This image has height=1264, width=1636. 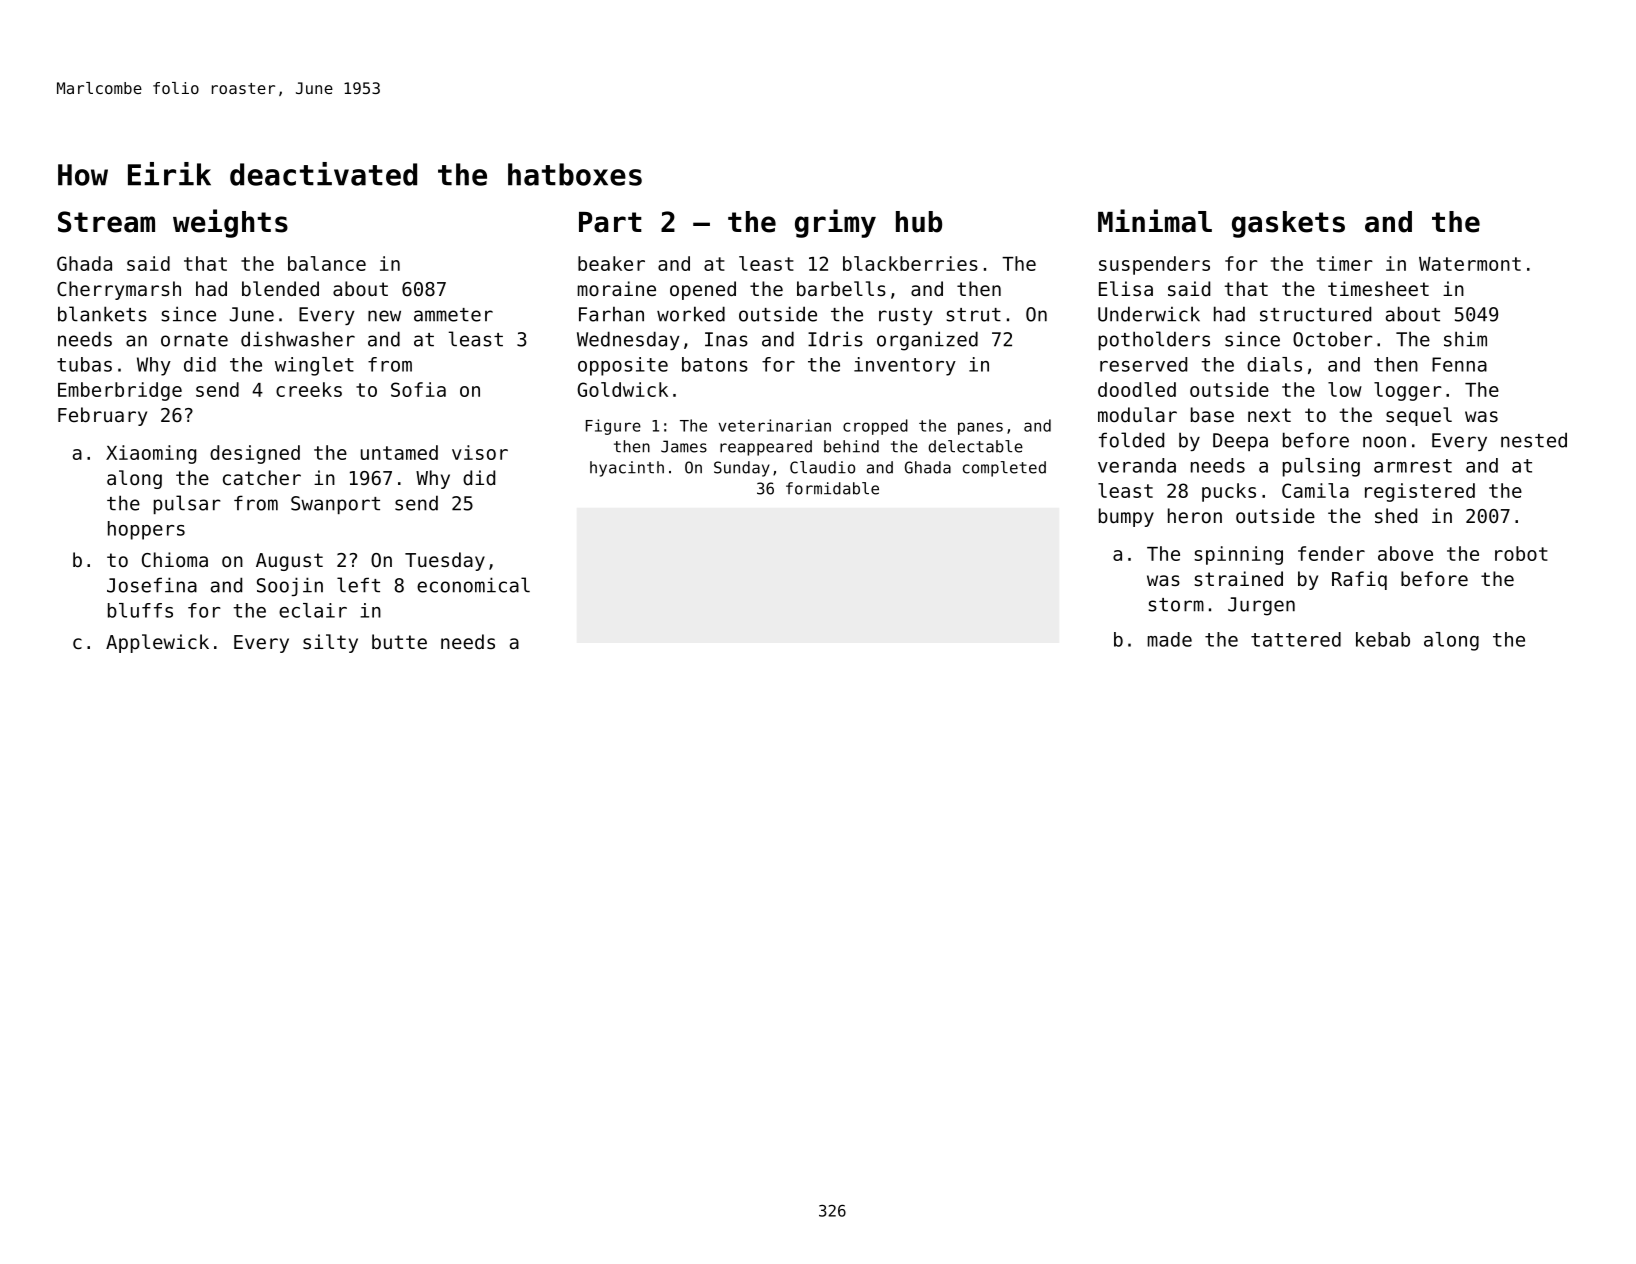 What do you see at coordinates (157, 643) in the image?
I see `Applewick` at bounding box center [157, 643].
